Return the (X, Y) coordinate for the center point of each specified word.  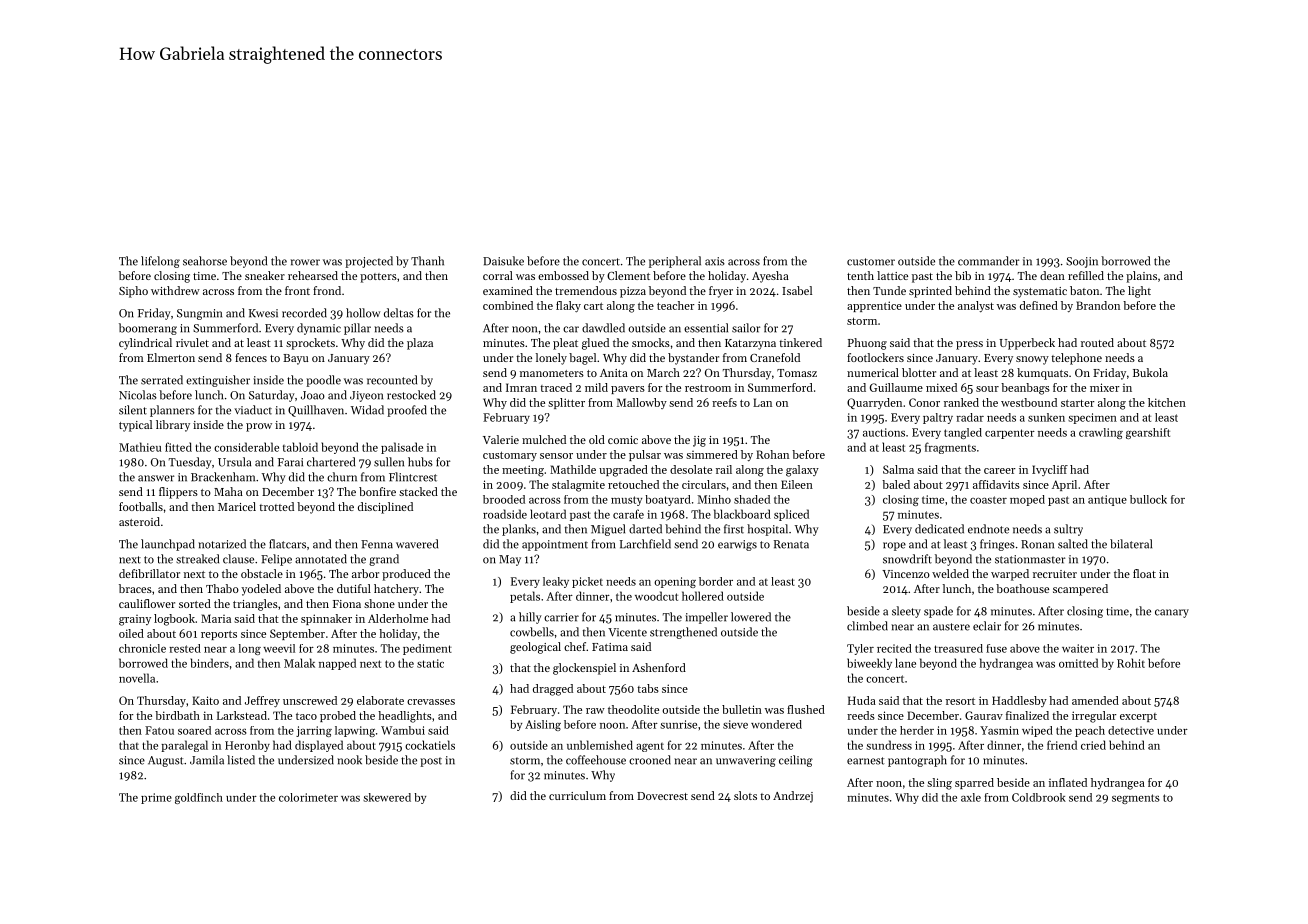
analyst (976, 306)
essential (706, 328)
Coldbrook (1039, 797)
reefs (724, 402)
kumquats (1042, 374)
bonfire (377, 491)
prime (156, 798)
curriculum (577, 795)
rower (305, 262)
